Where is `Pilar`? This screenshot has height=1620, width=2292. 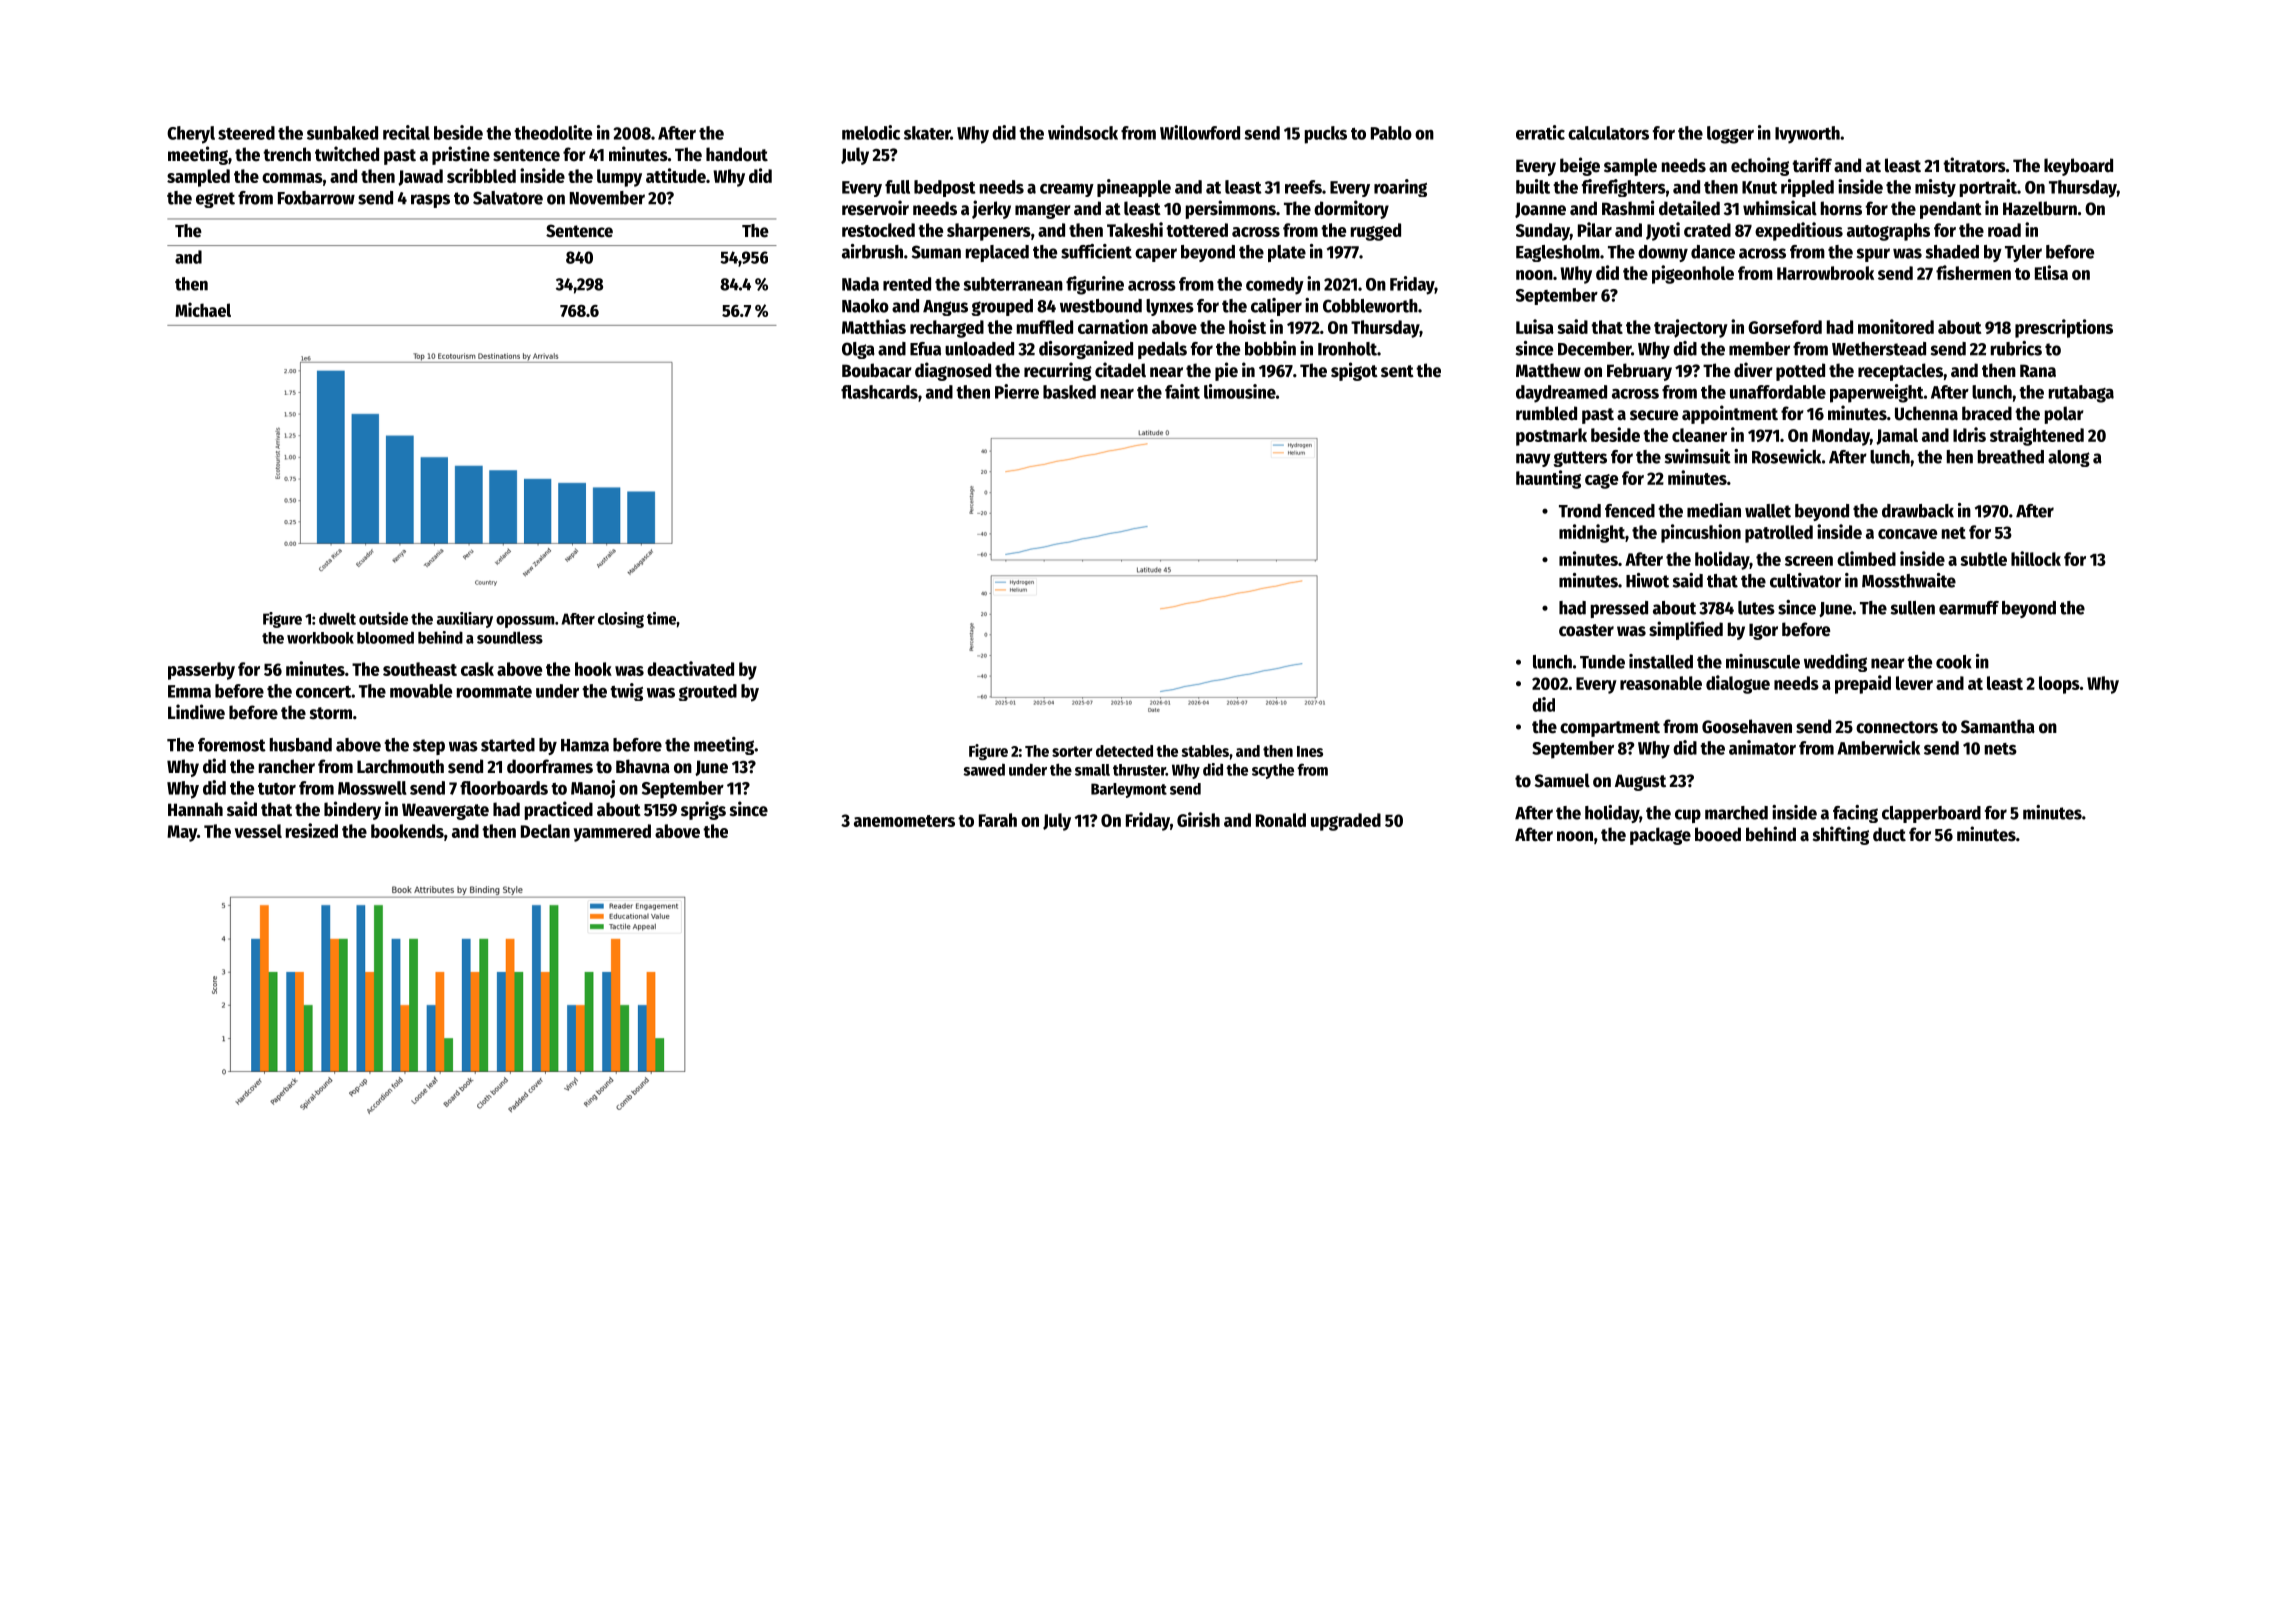 Pilar is located at coordinates (1595, 229).
